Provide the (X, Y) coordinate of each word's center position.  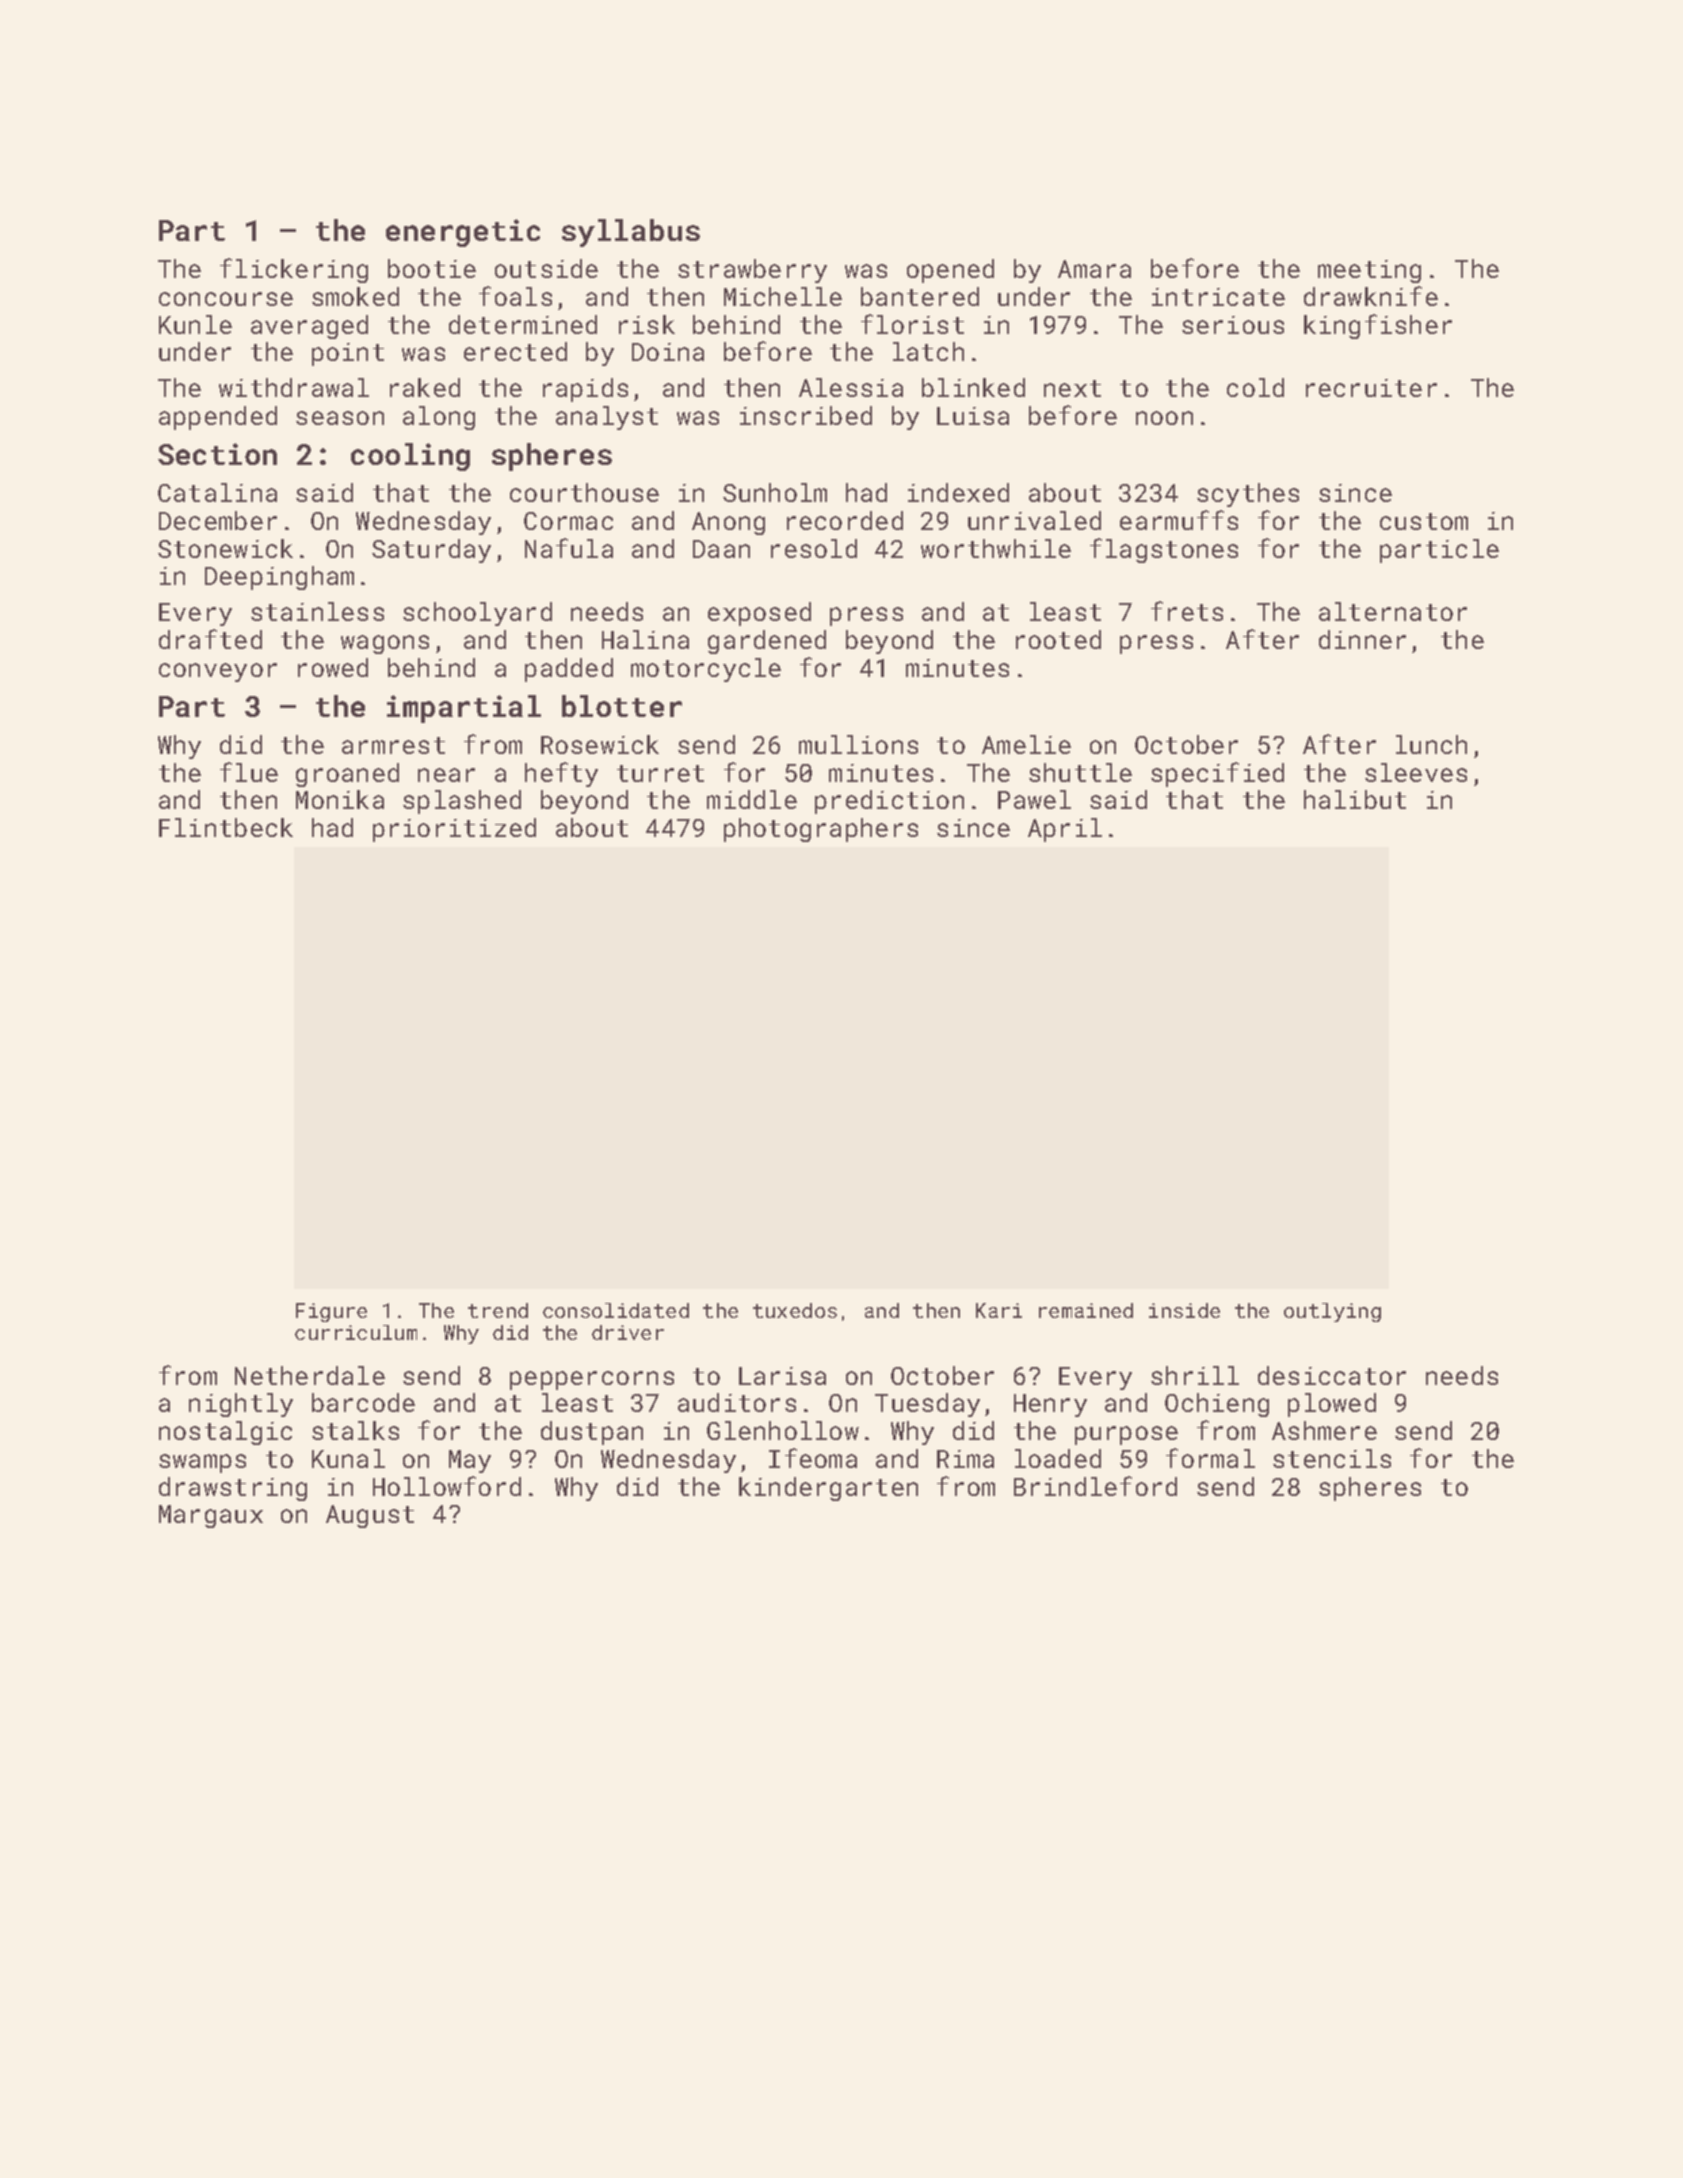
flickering (294, 270)
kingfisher (1378, 326)
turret (660, 773)
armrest (393, 745)
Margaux (211, 1516)
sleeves (1416, 772)
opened (950, 271)
